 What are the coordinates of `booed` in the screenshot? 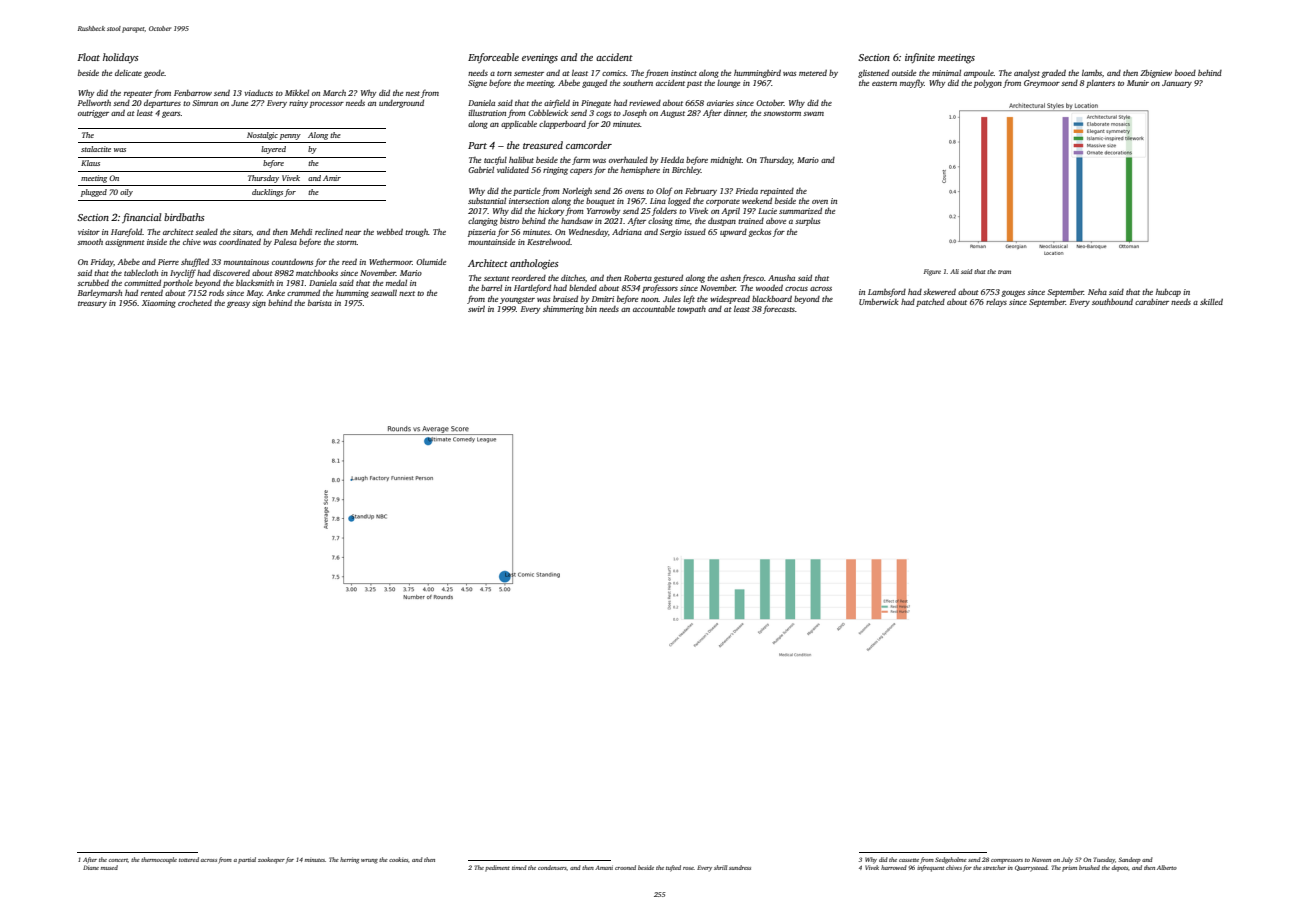 It's located at (1185, 73).
